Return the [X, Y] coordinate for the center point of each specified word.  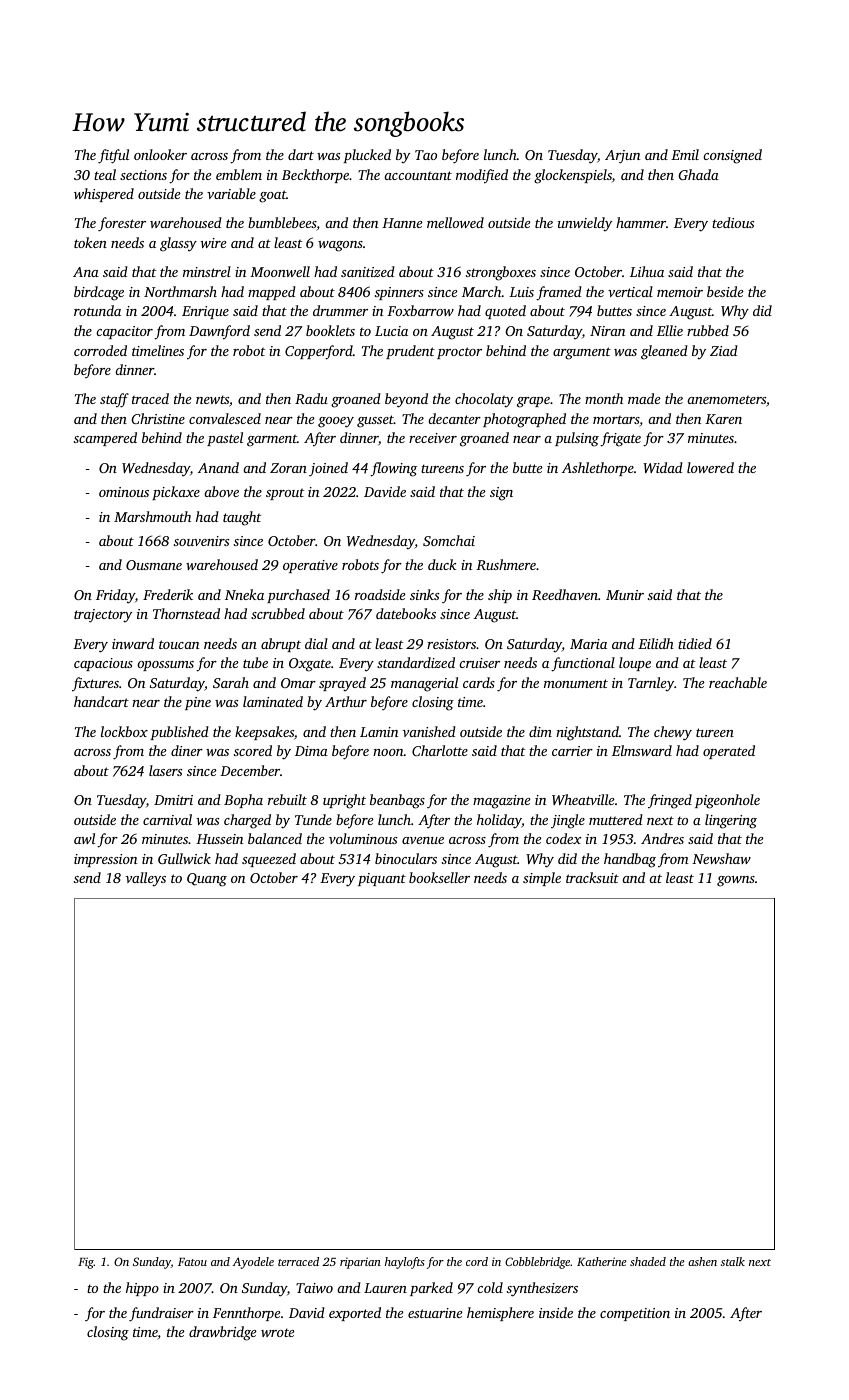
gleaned [664, 352]
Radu [311, 398]
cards [479, 682]
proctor [459, 353]
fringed [670, 801]
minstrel [207, 271]
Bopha [243, 801]
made [644, 398]
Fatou [192, 1262]
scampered [105, 439]
